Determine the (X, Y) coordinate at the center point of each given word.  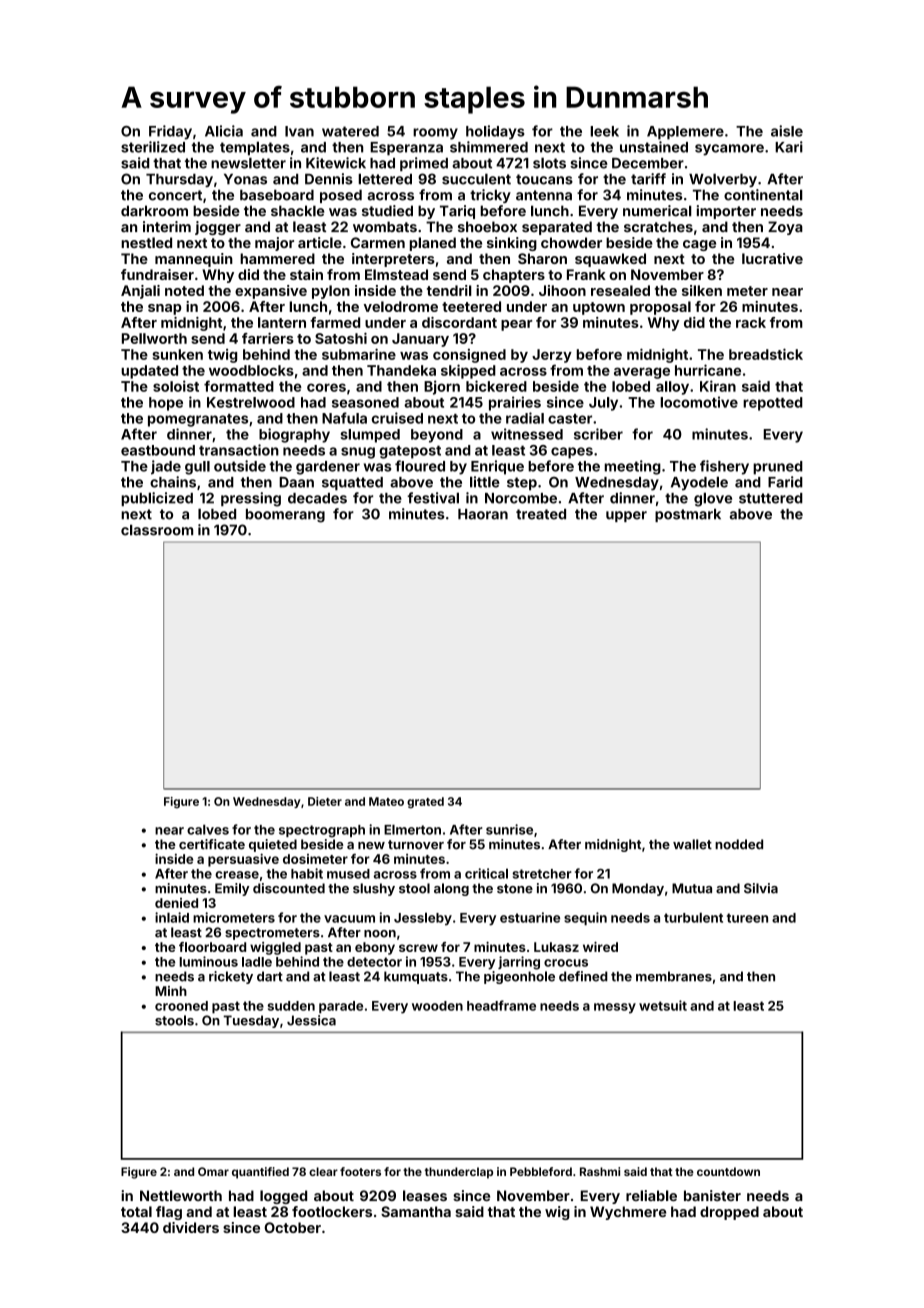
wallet (692, 844)
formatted (239, 386)
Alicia (224, 131)
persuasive (243, 860)
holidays (495, 132)
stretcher (542, 874)
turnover (416, 845)
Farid (785, 482)
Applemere (685, 133)
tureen (747, 918)
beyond (437, 436)
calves (208, 829)
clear (323, 1171)
